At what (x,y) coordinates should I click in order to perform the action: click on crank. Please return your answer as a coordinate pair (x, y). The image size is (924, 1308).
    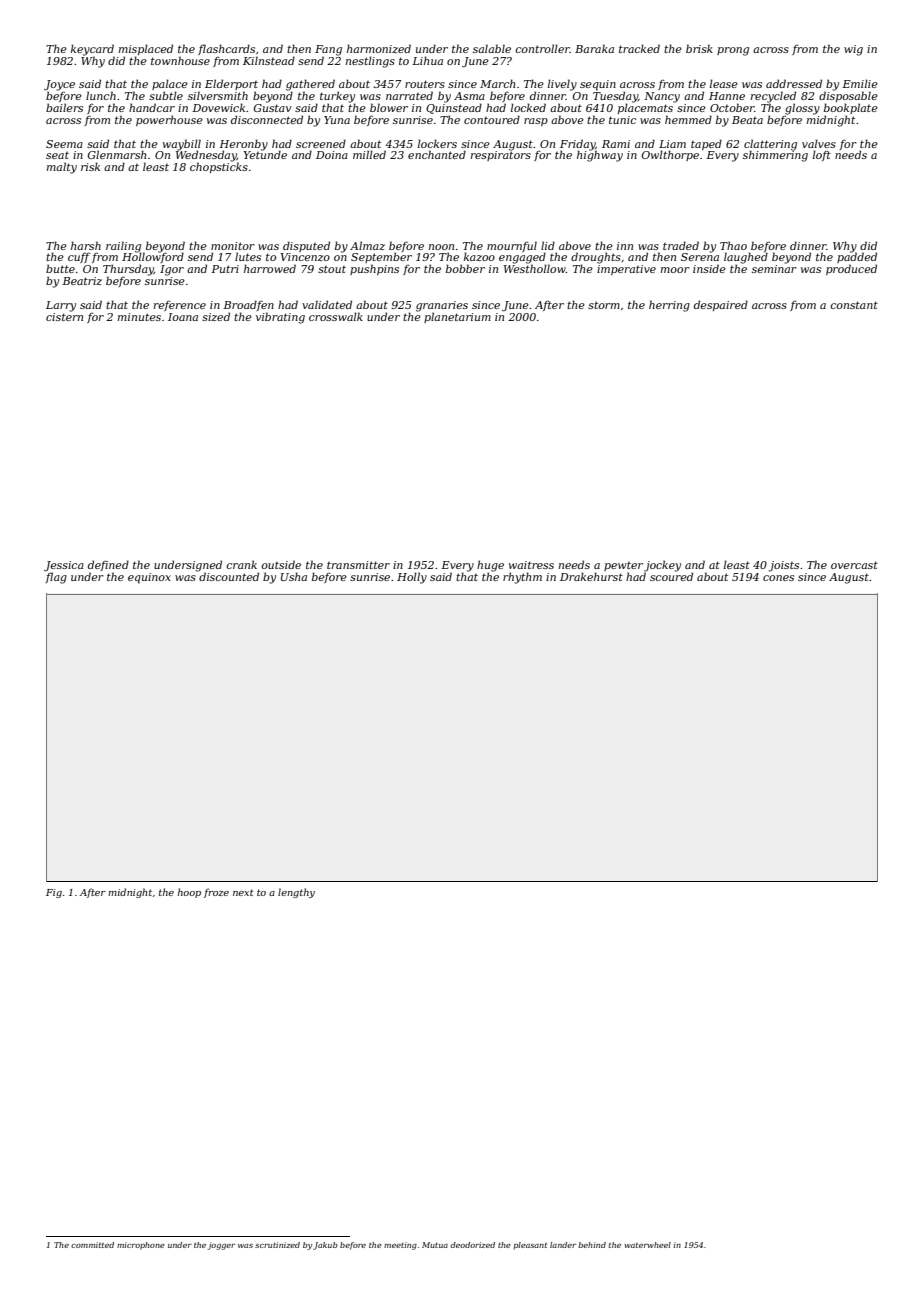
    Looking at the image, I should click on (241, 564).
